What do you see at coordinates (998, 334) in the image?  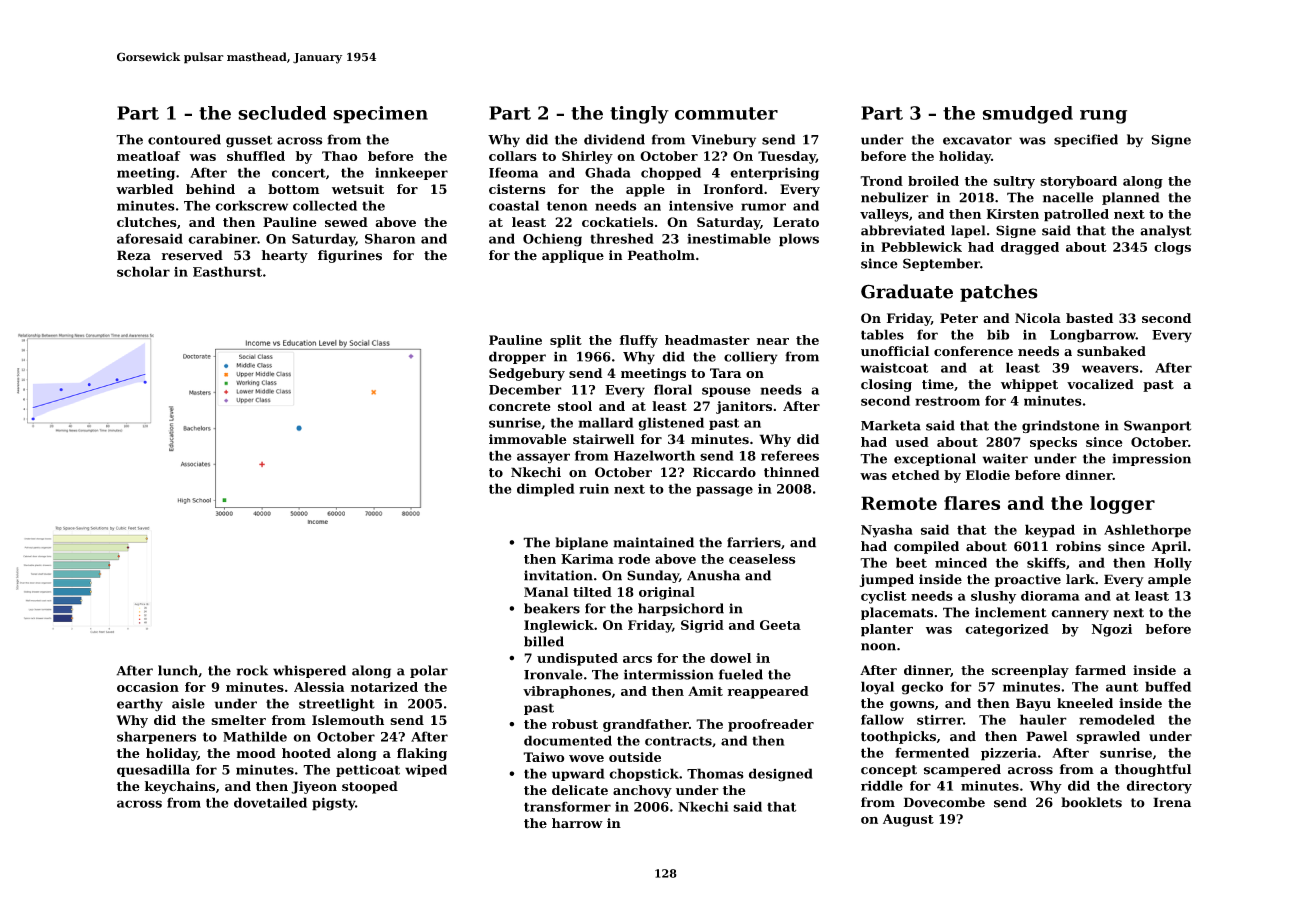 I see `bib` at bounding box center [998, 334].
